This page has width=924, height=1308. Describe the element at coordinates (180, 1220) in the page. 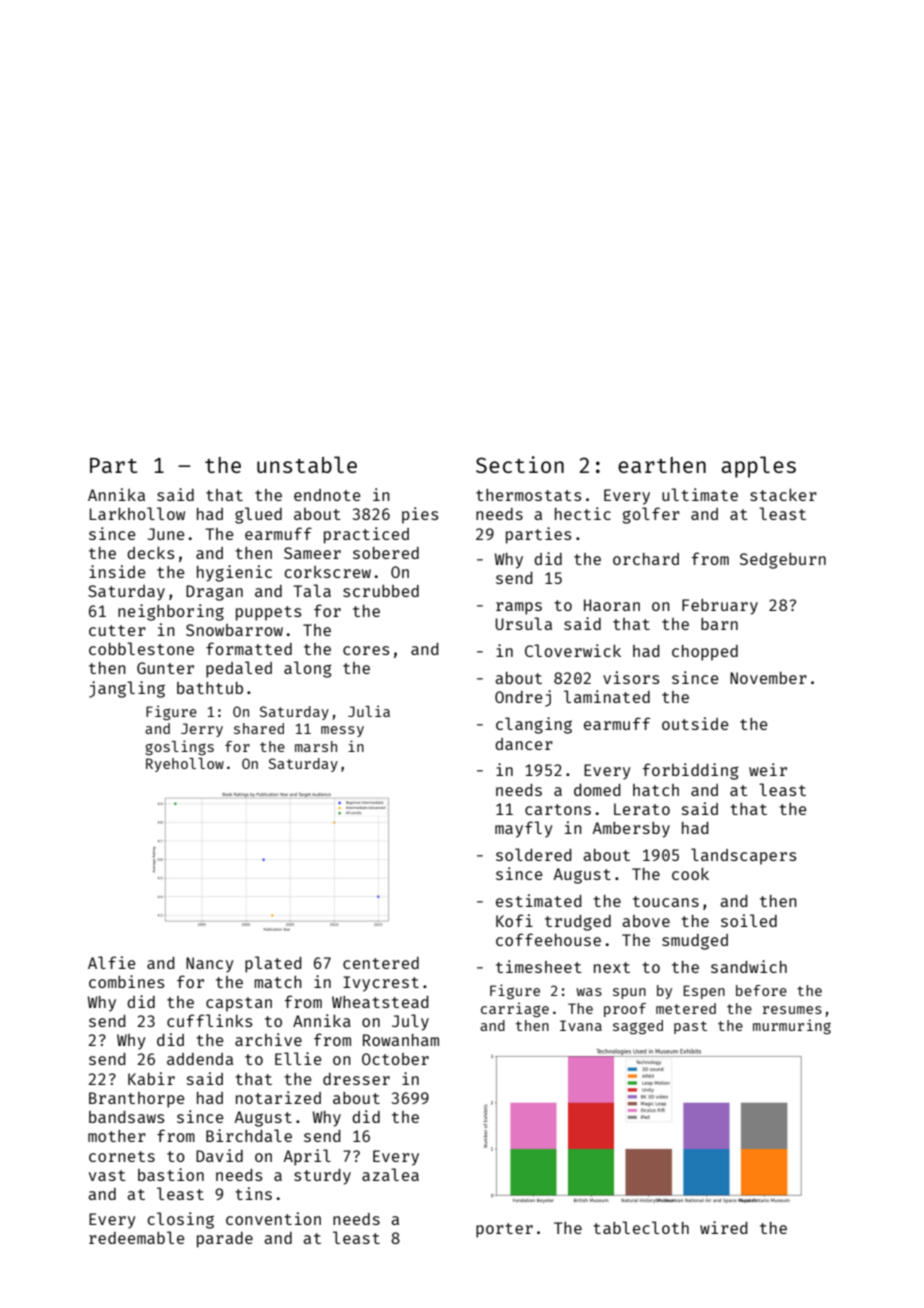

I see `closing` at that location.
